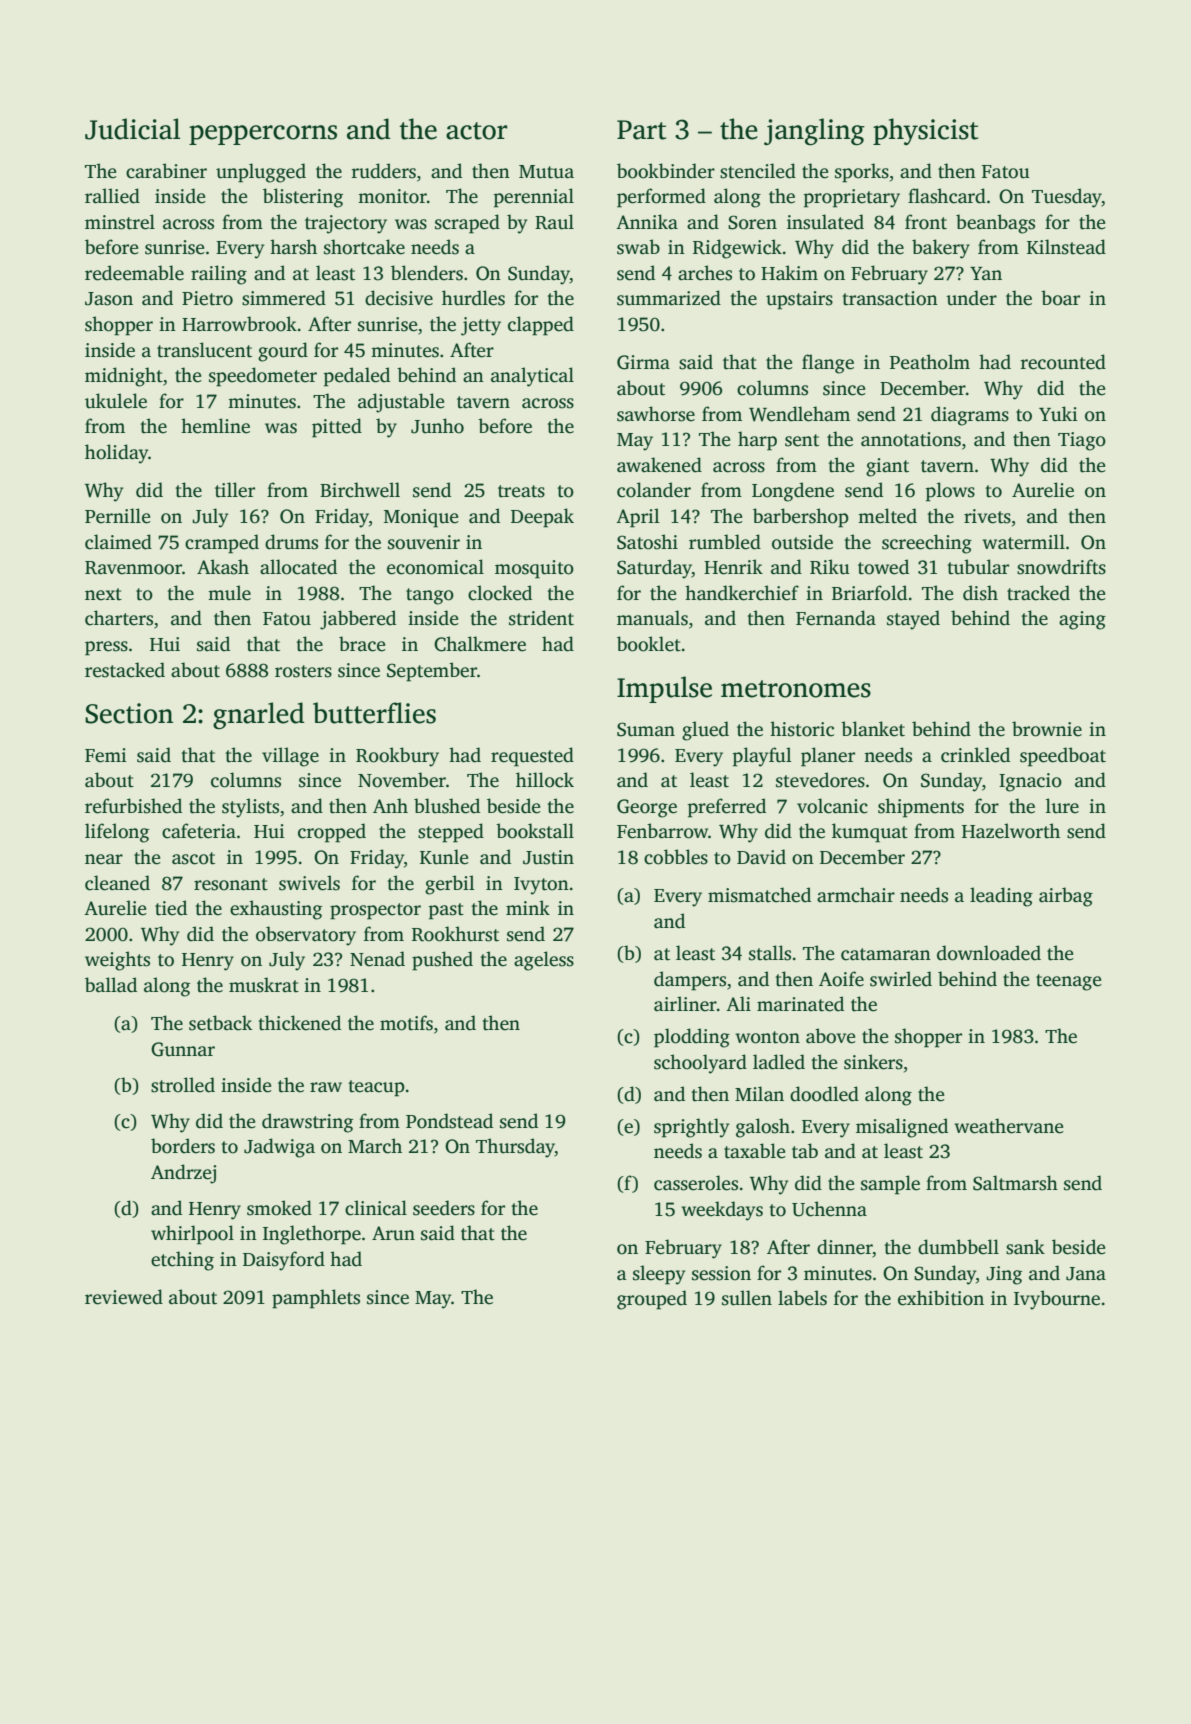 This screenshot has width=1191, height=1724. I want to click on weekdays, so click(722, 1211).
